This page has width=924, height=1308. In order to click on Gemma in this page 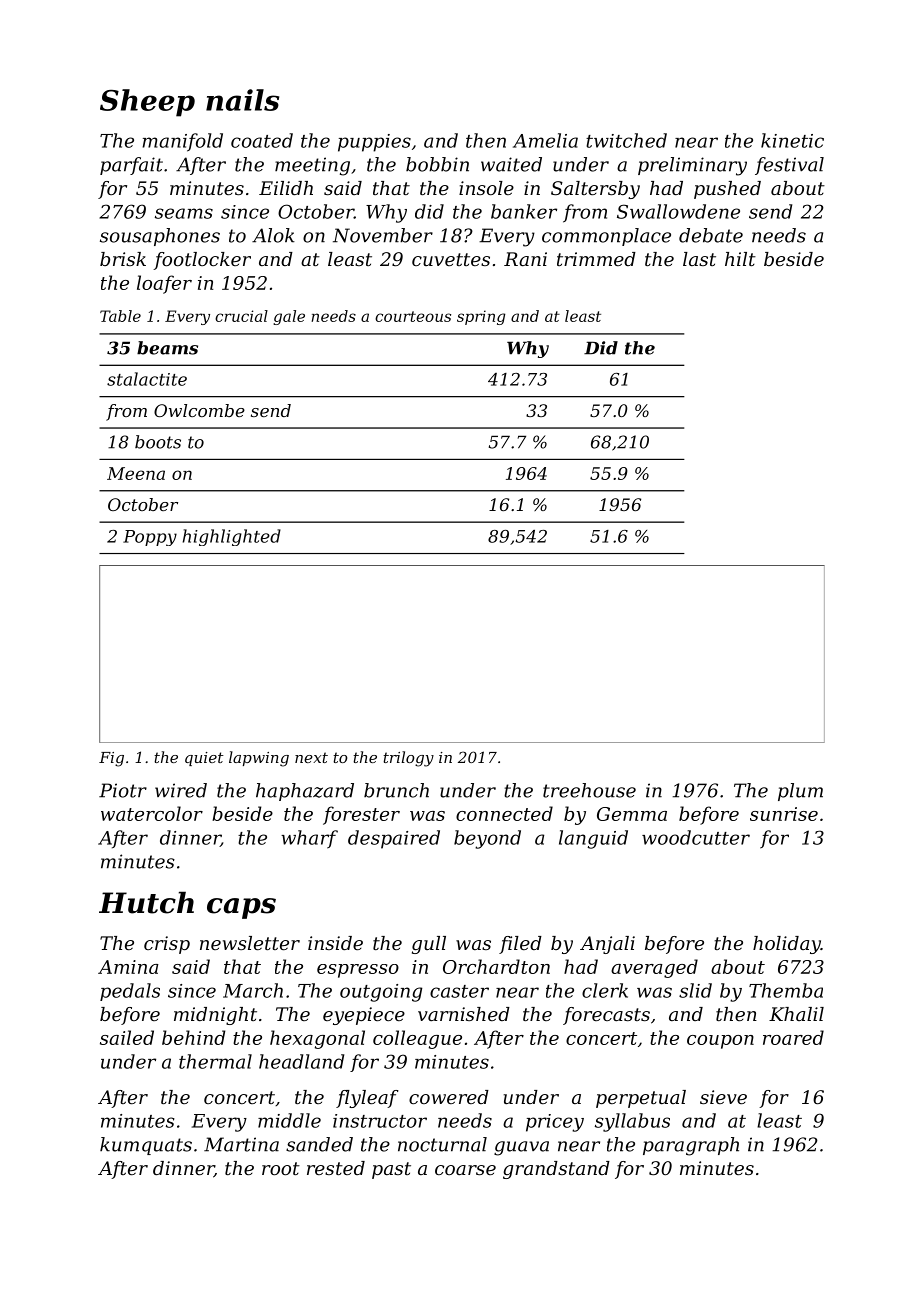, I will do `click(632, 814)`.
